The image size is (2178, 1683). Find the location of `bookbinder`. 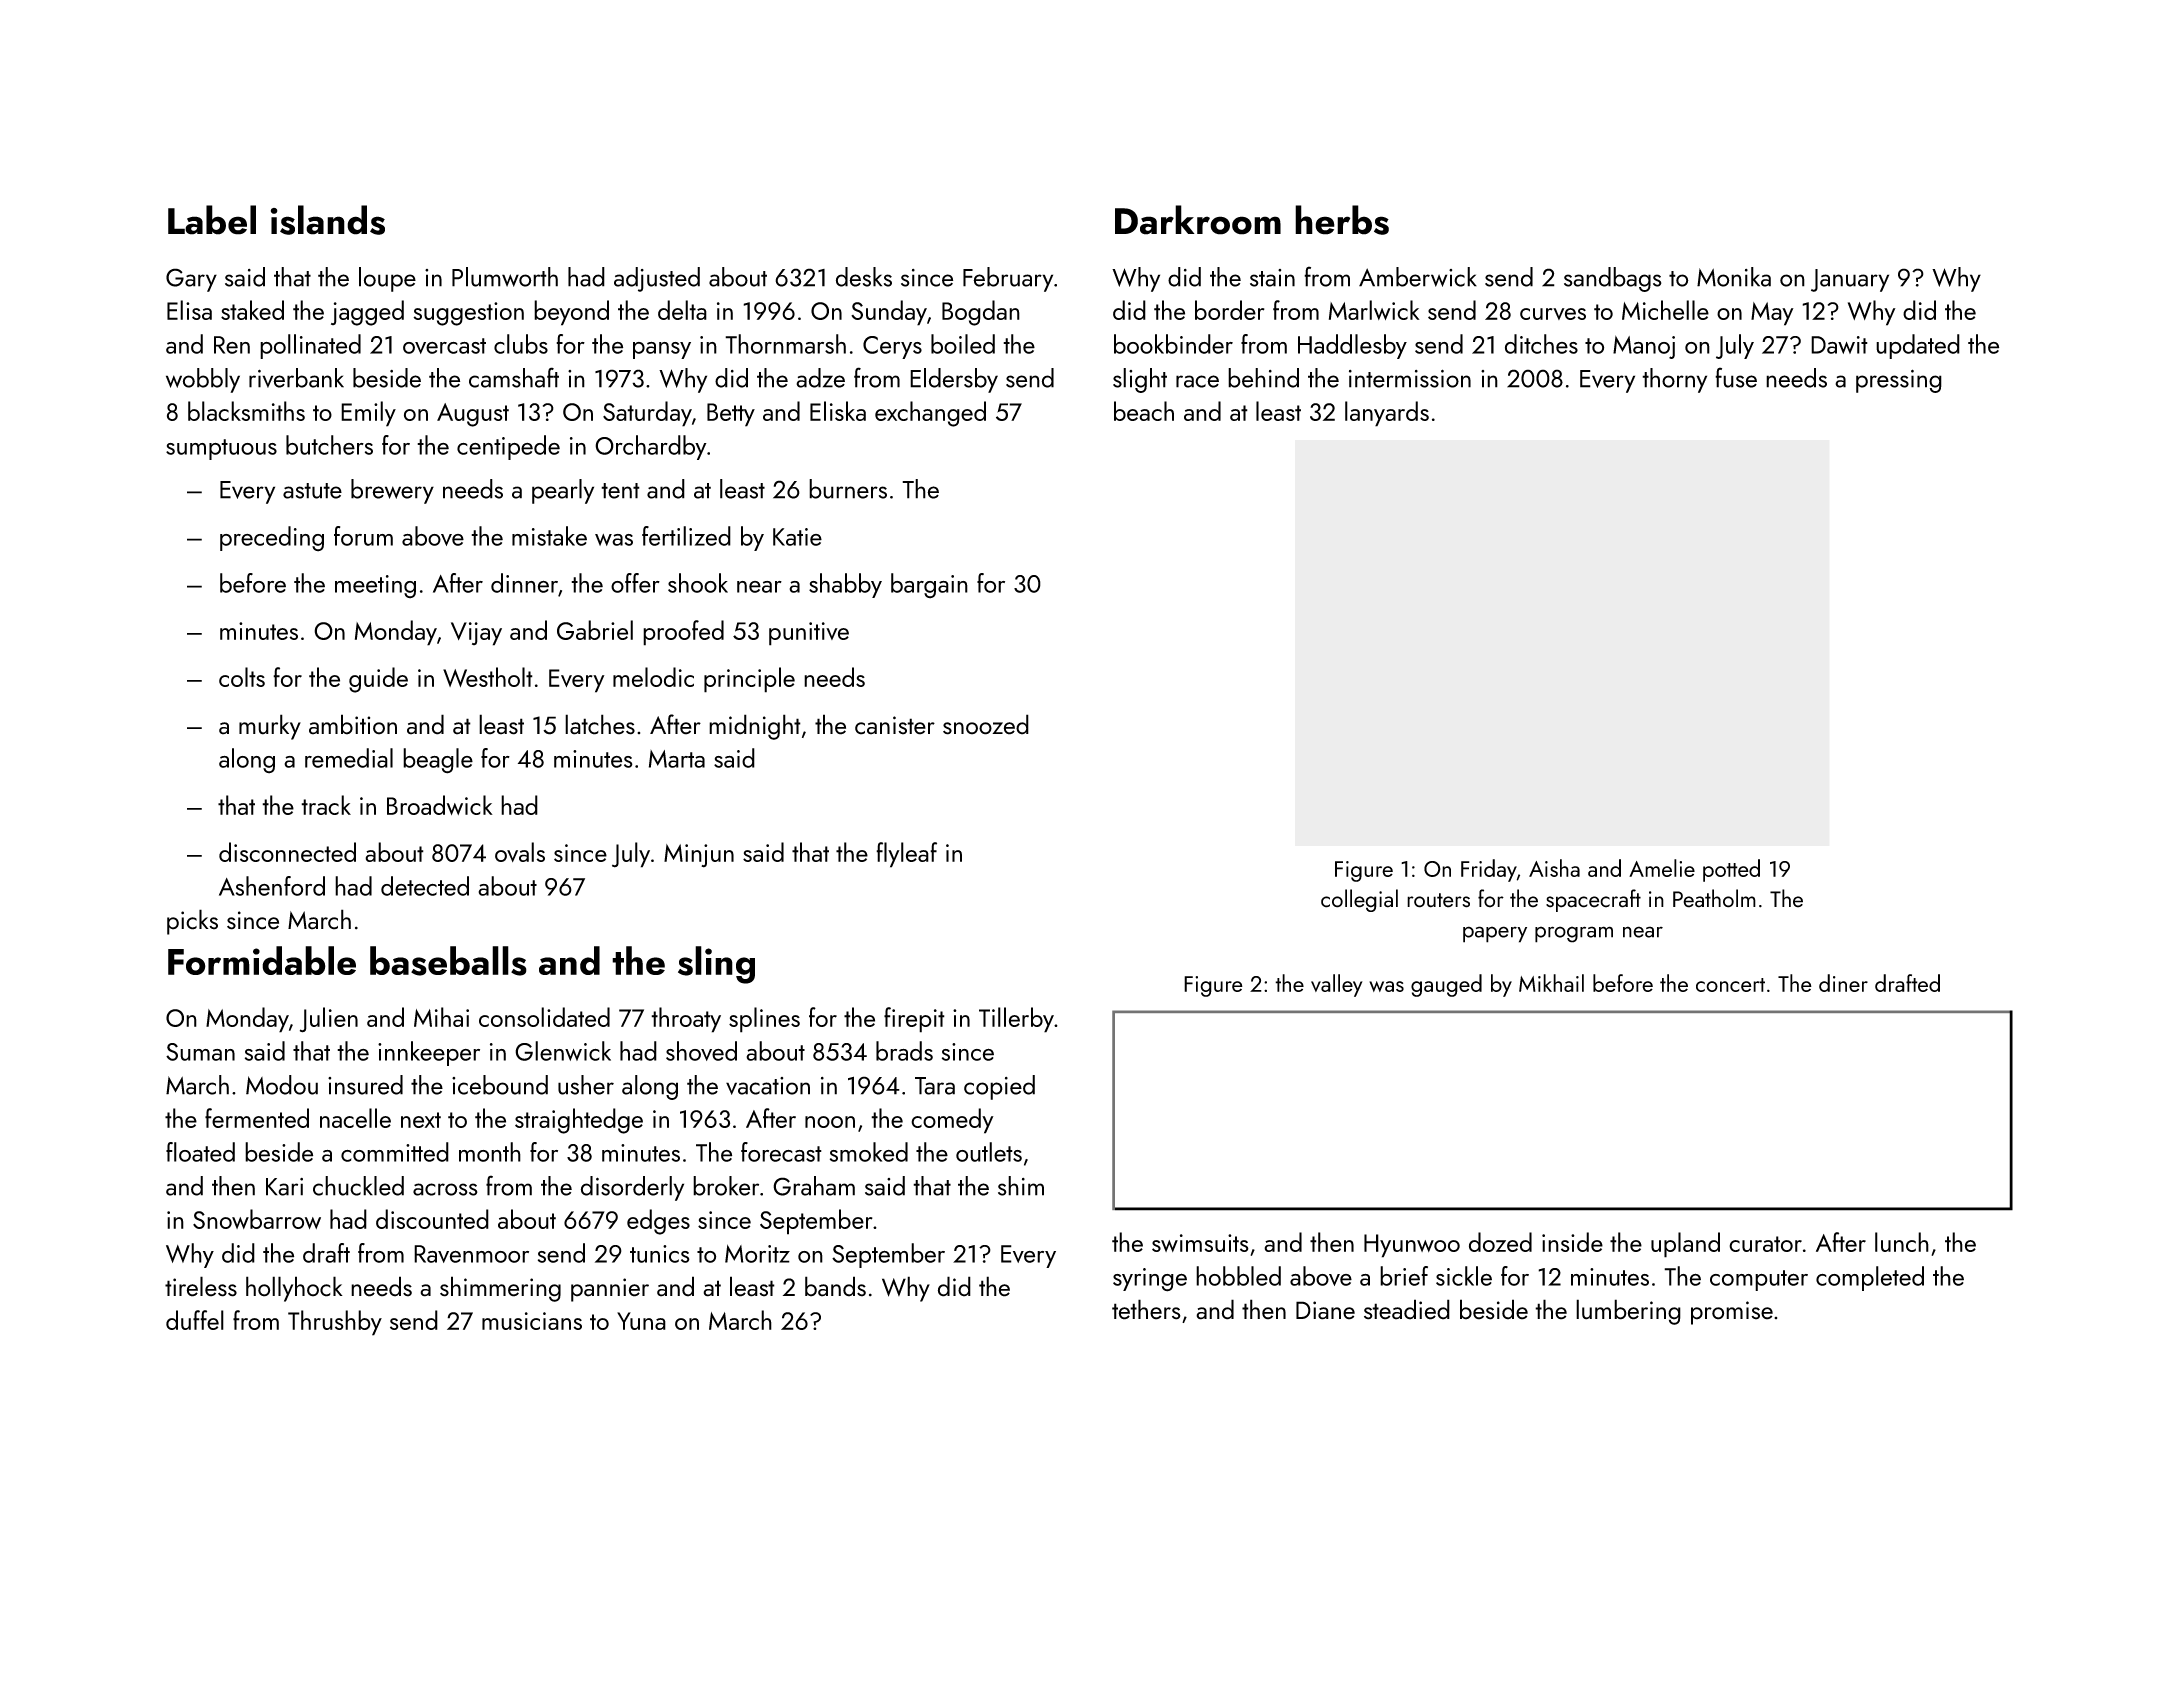

bookbinder is located at coordinates (1173, 344).
